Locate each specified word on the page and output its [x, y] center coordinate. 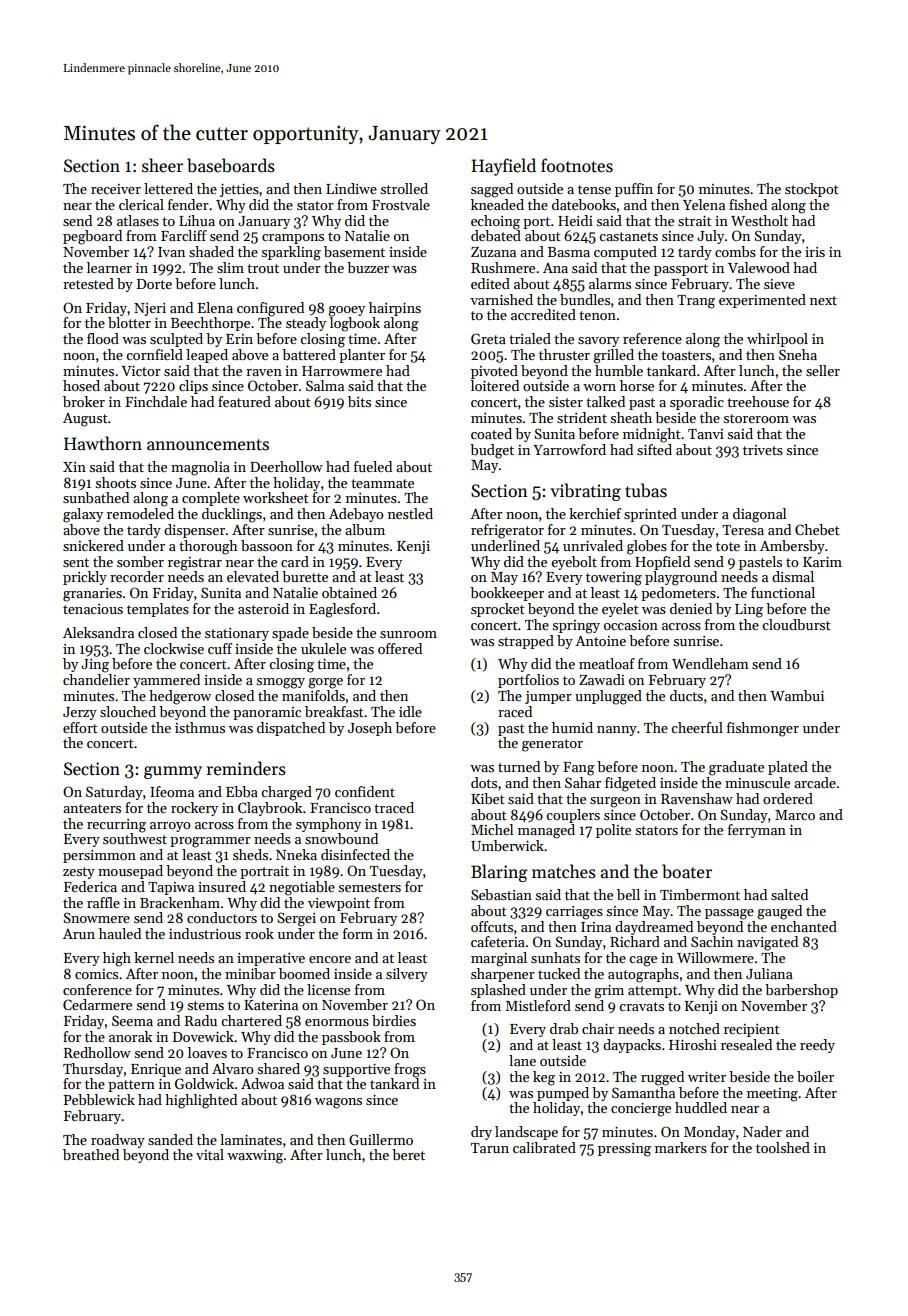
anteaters [92, 808]
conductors [222, 917]
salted [789, 894]
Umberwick [507, 845]
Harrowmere [342, 371]
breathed [91, 1154]
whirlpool [777, 340]
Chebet [817, 529]
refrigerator [507, 531]
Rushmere [503, 267]
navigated [767, 943]
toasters [686, 355]
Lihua [197, 220]
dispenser [194, 531]
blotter [129, 322]
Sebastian [501, 894]
